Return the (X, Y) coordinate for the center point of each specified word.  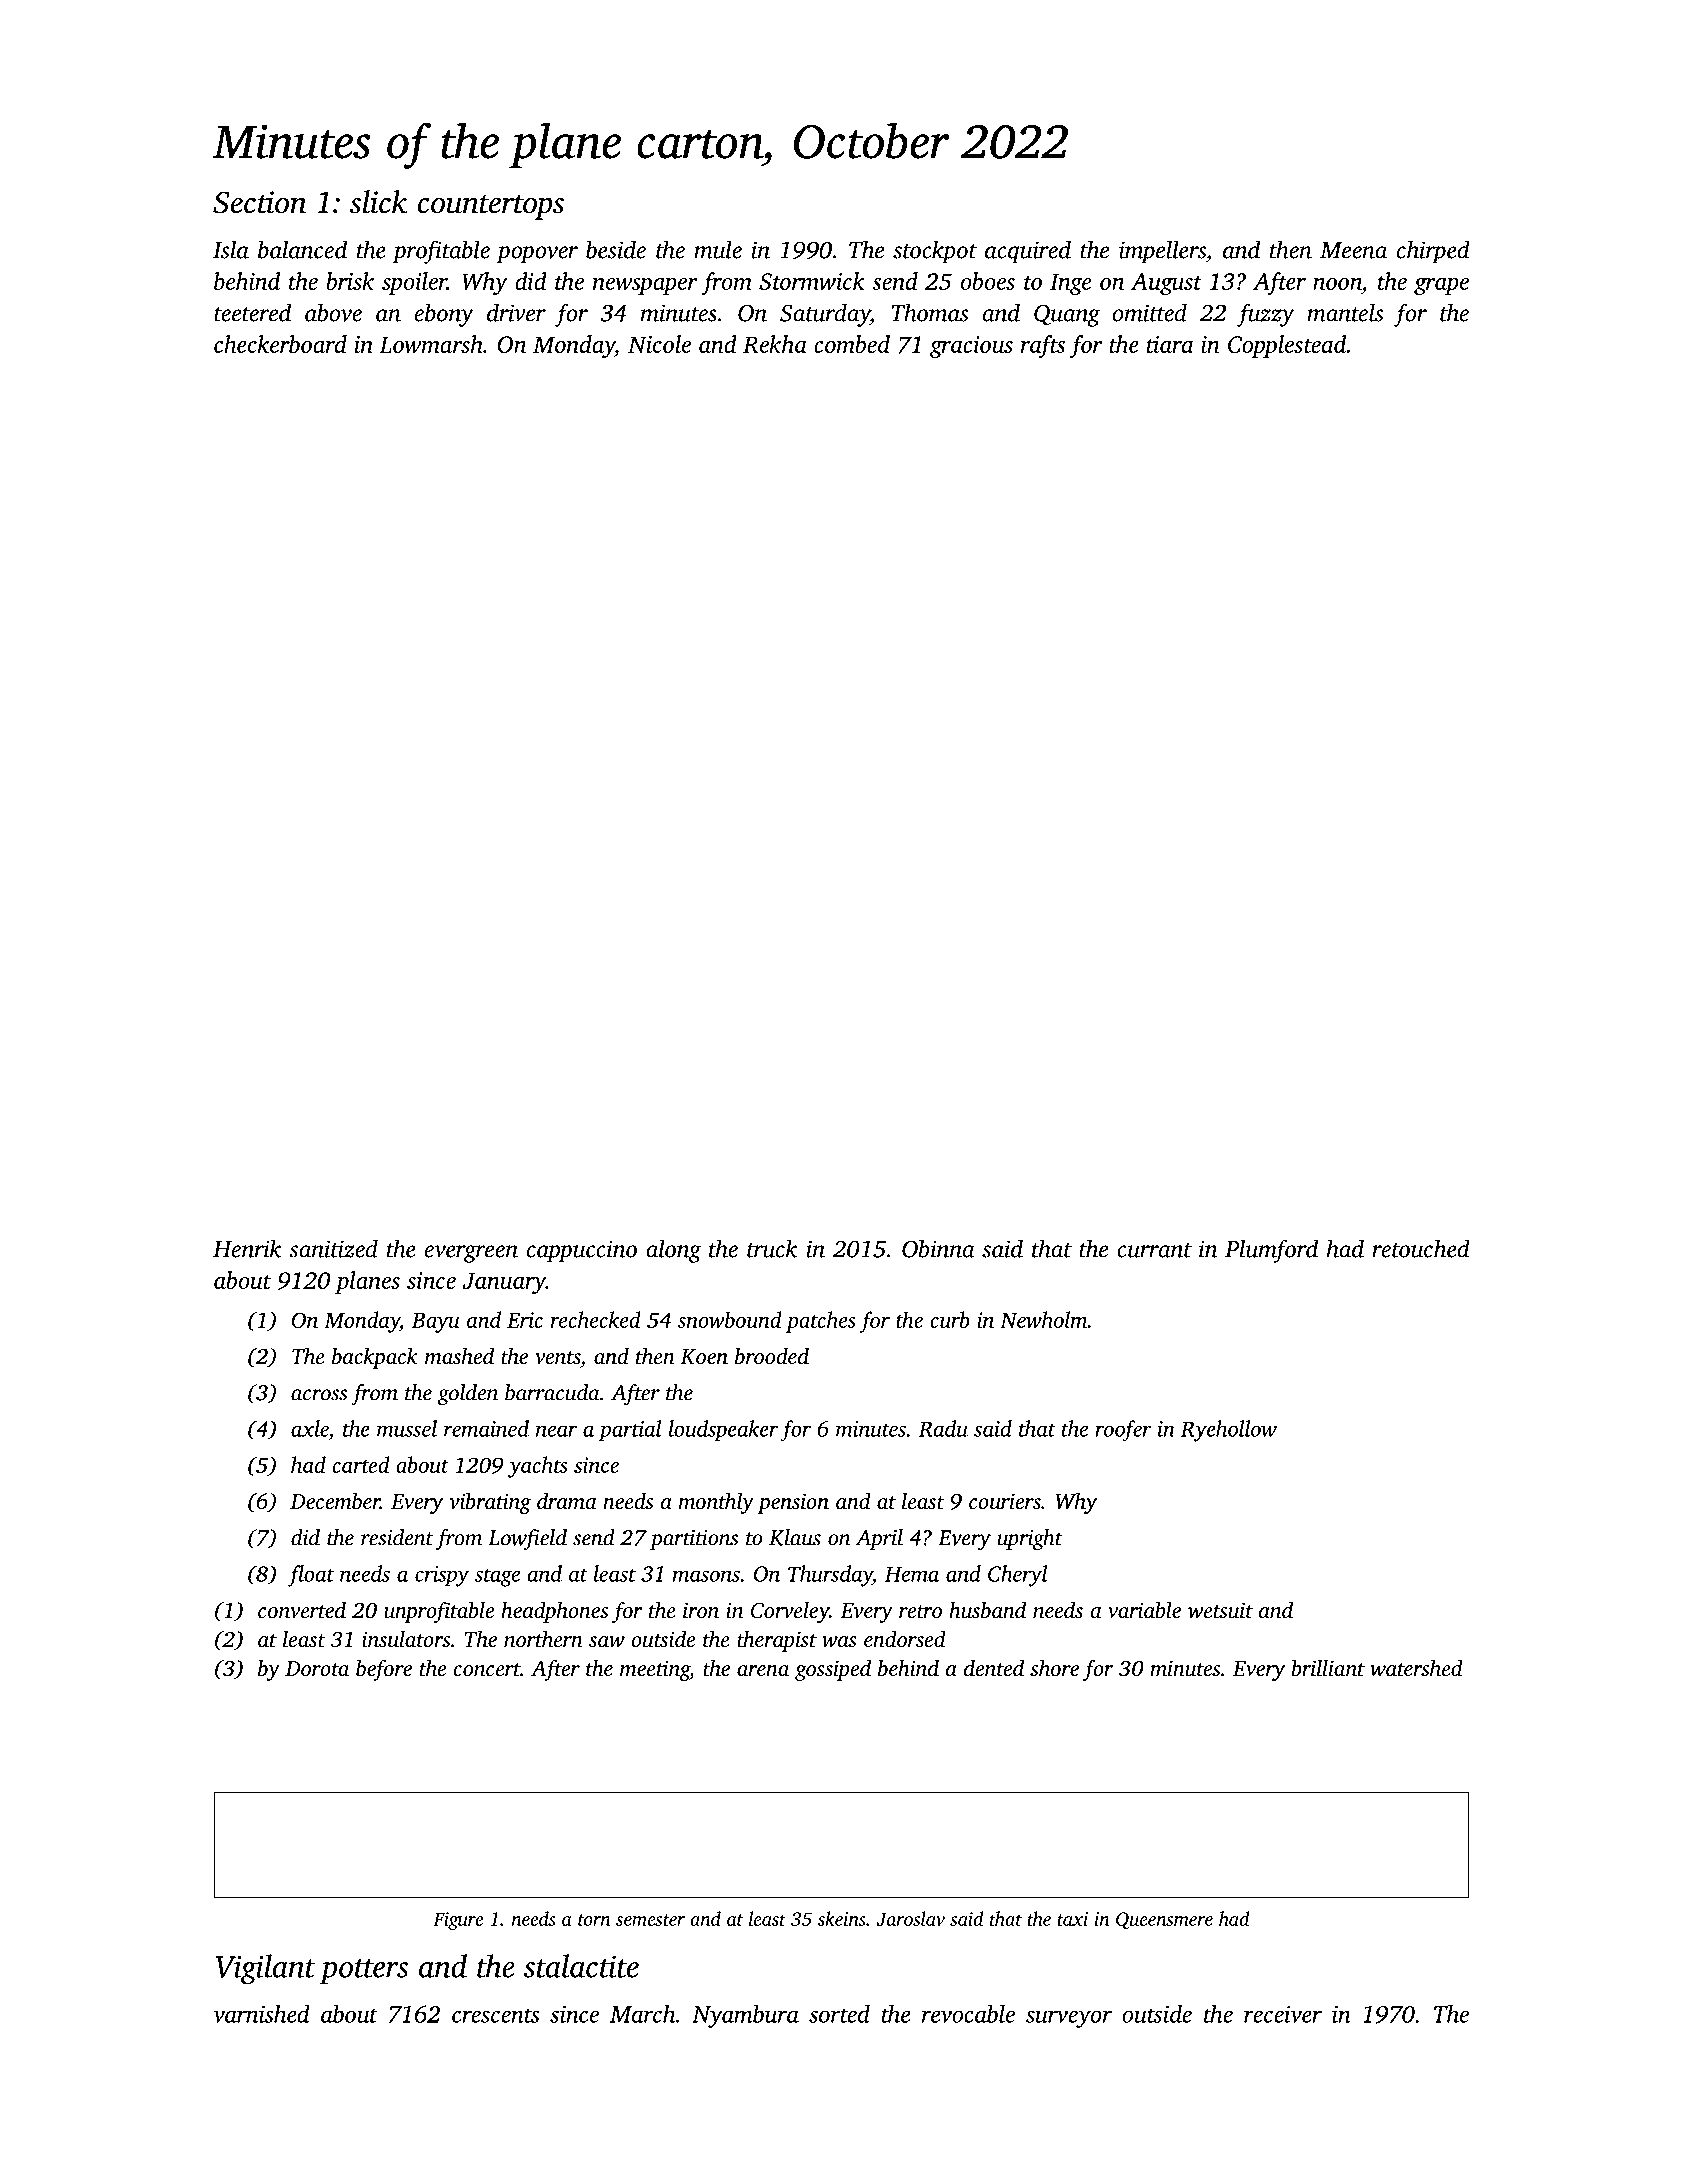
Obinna (938, 1248)
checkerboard (280, 344)
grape (1441, 286)
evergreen (471, 1254)
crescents (496, 2015)
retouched (1421, 1248)
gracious (971, 347)
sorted (839, 2014)
